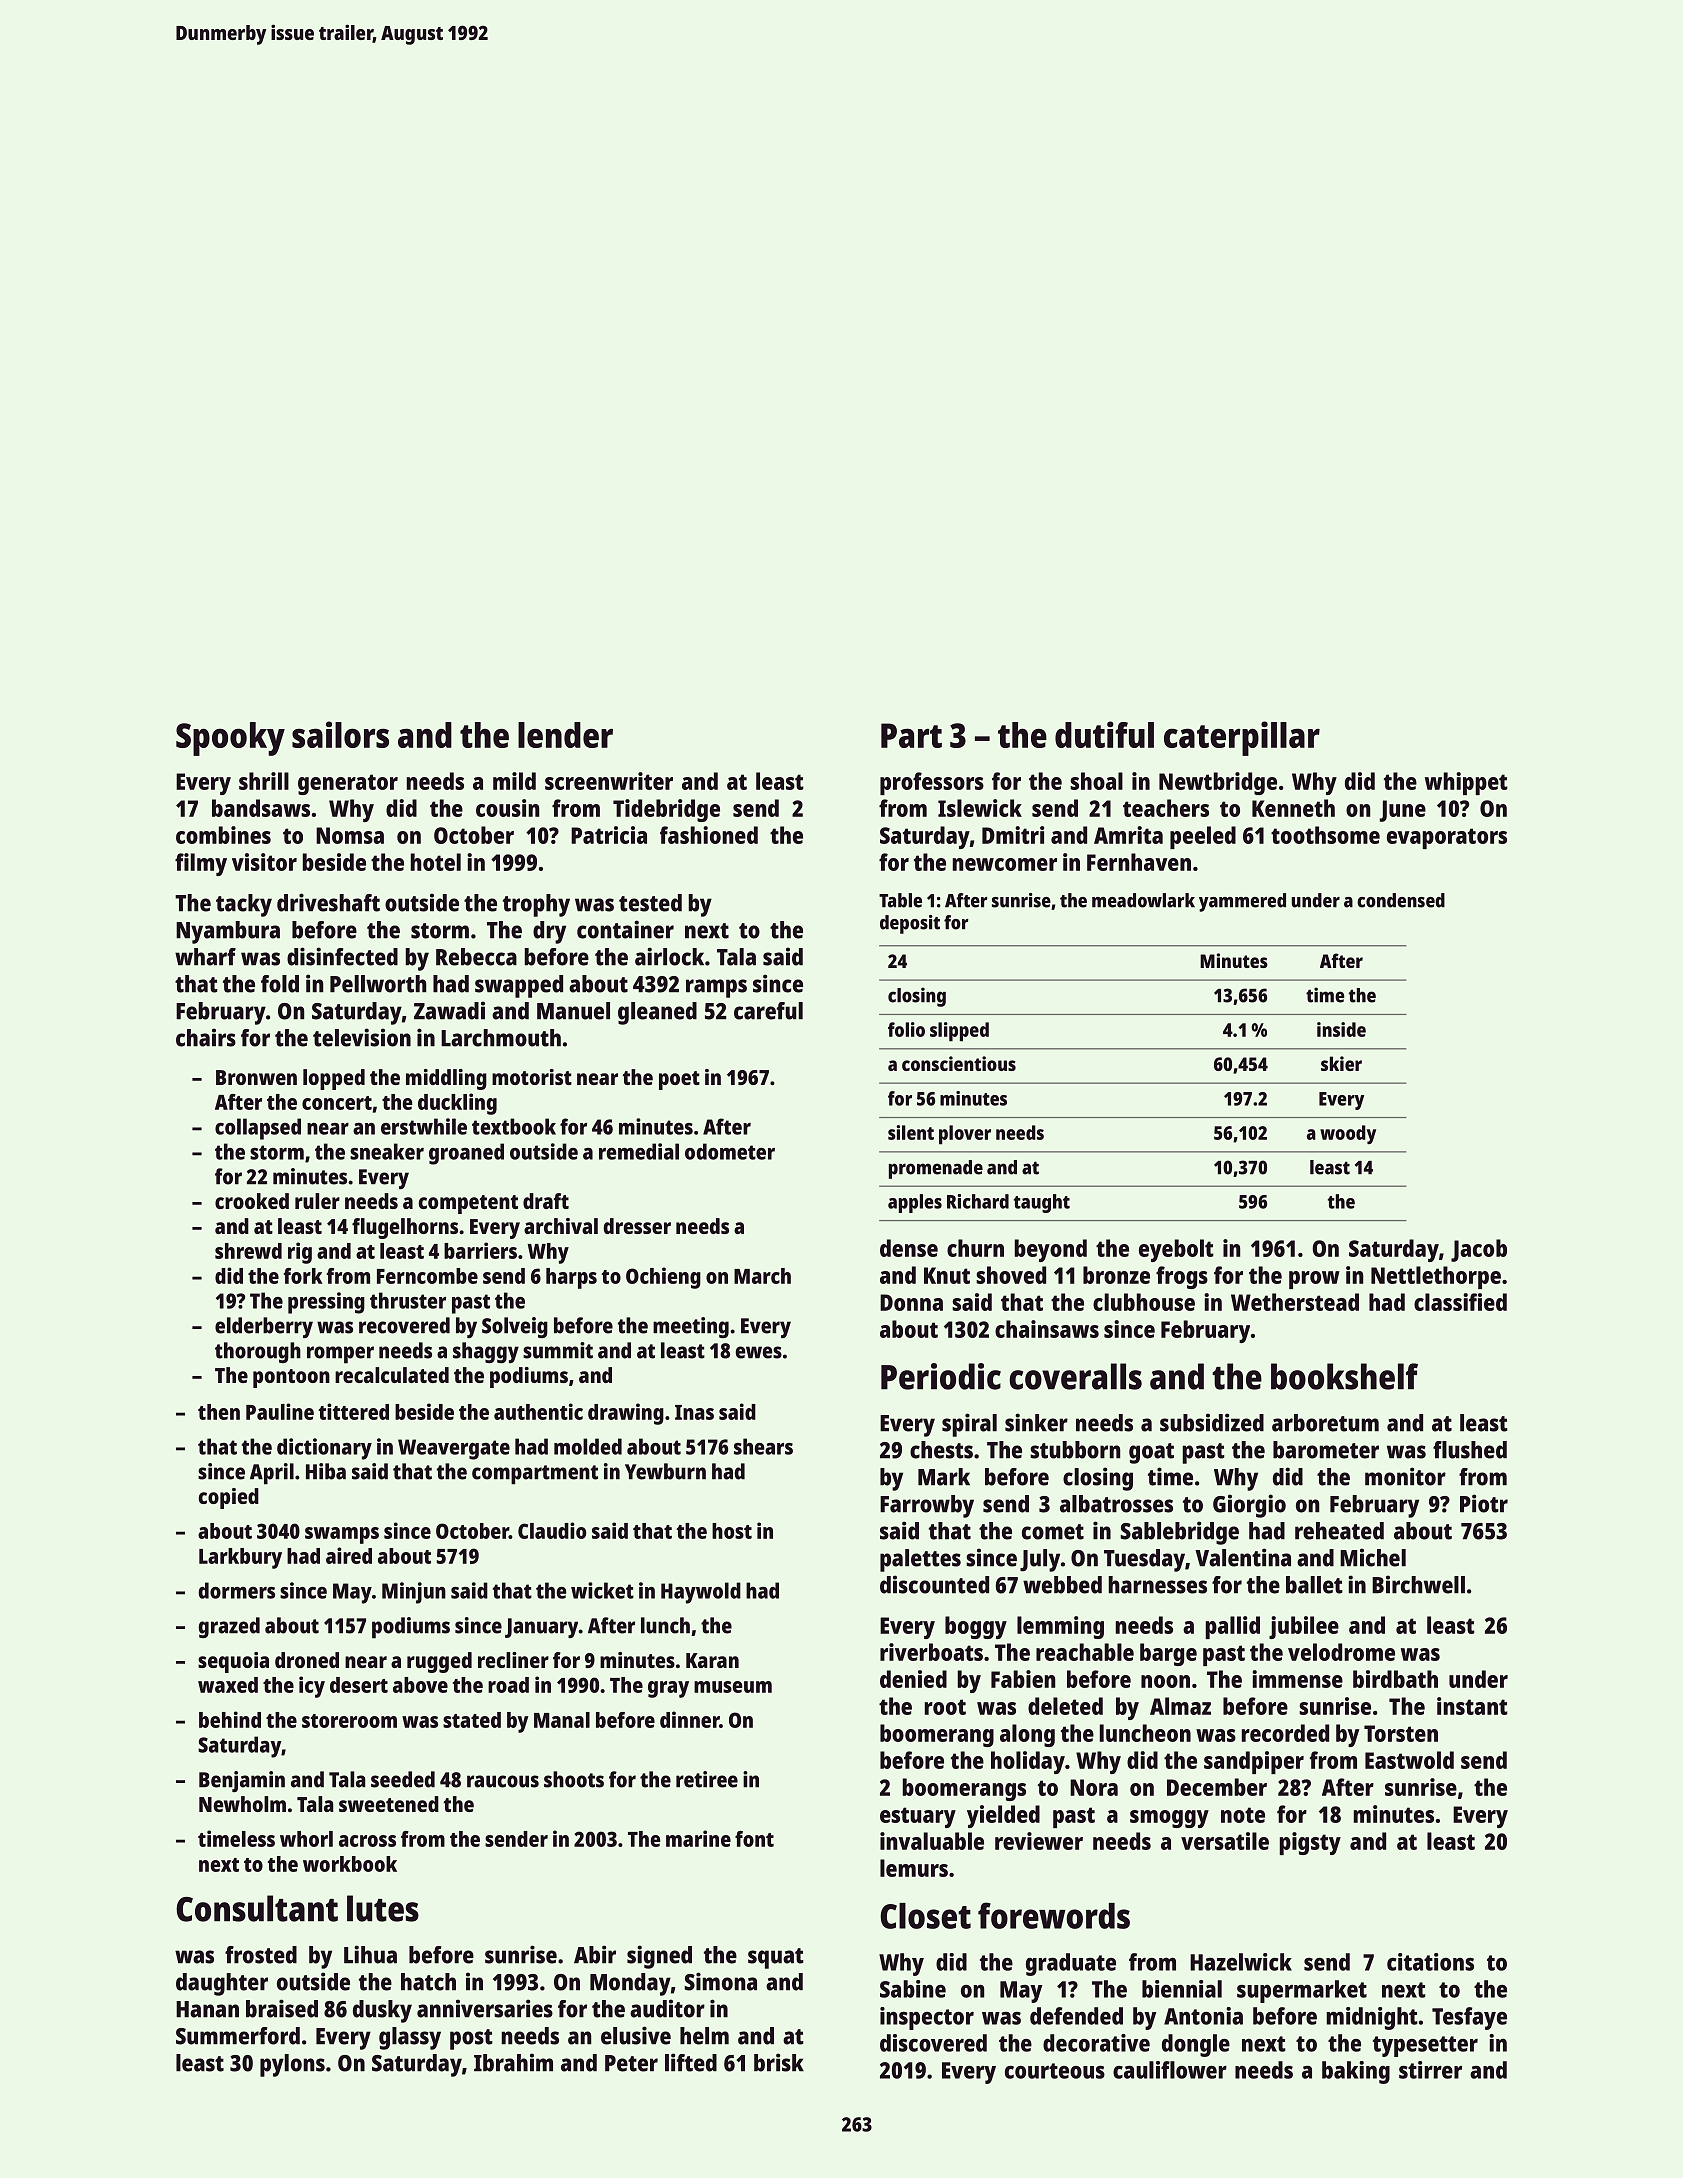 The height and width of the screenshot is (2178, 1683). What do you see at coordinates (257, 1908) in the screenshot?
I see `Consultant` at bounding box center [257, 1908].
